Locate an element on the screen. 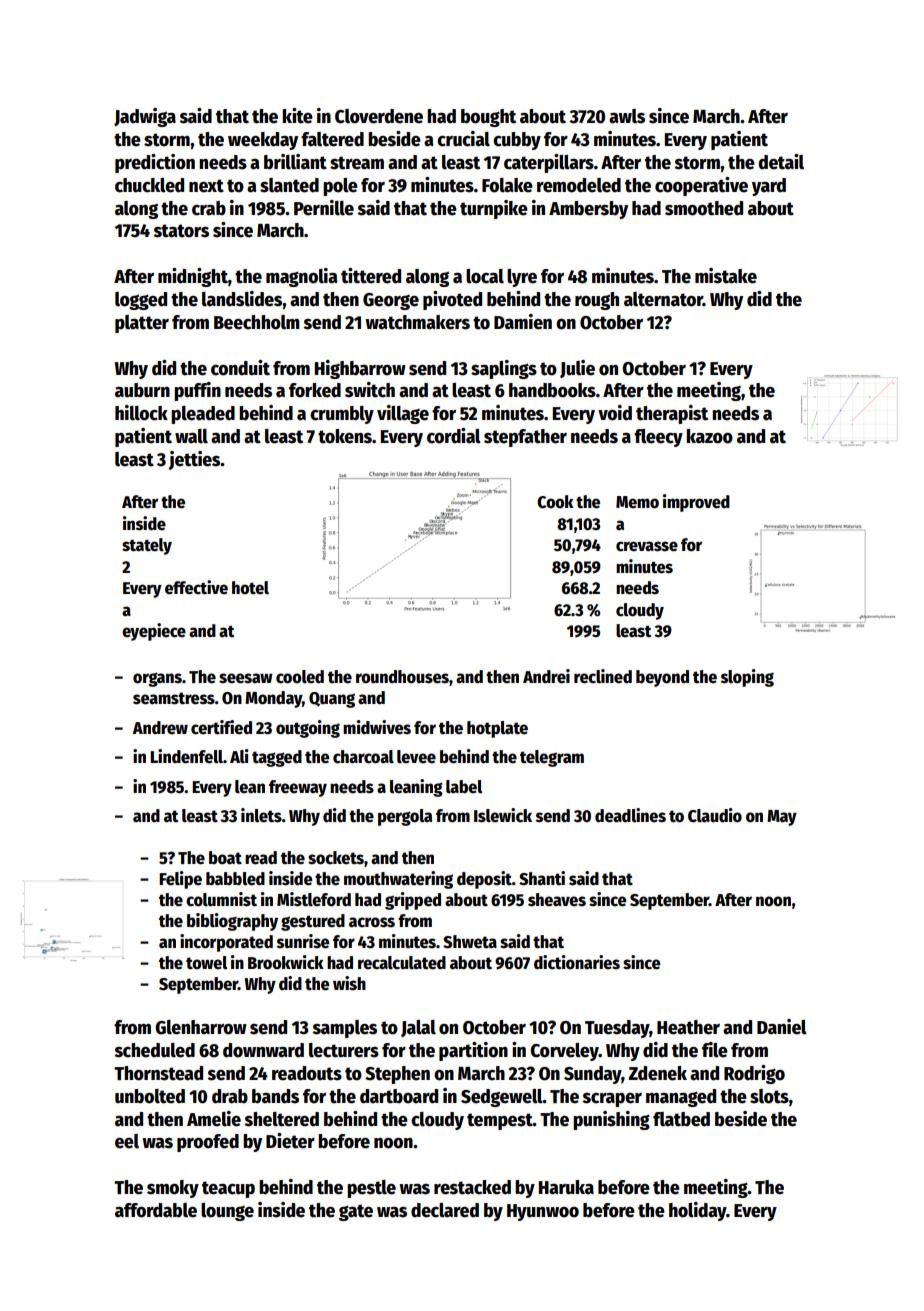  levee is located at coordinates (416, 757).
